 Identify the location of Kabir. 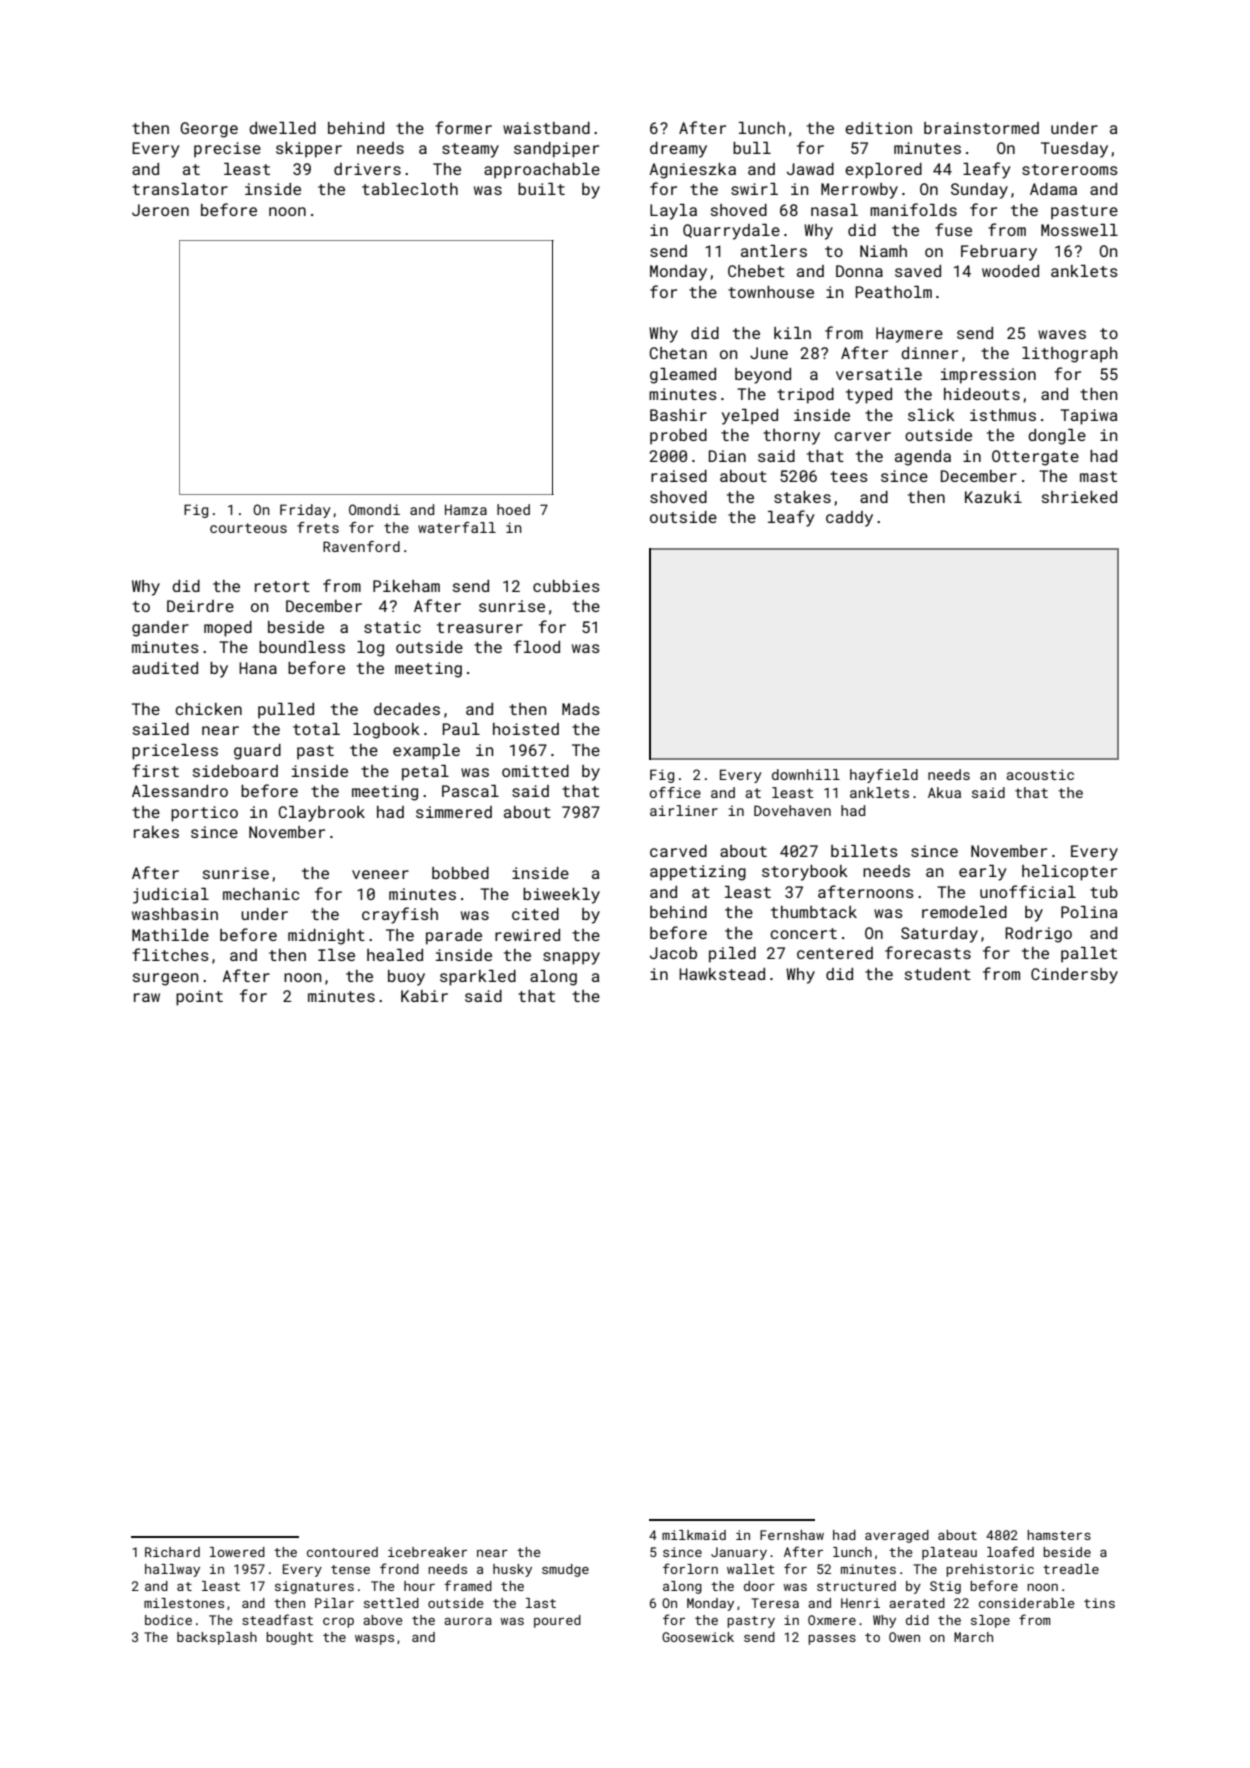
(424, 996).
